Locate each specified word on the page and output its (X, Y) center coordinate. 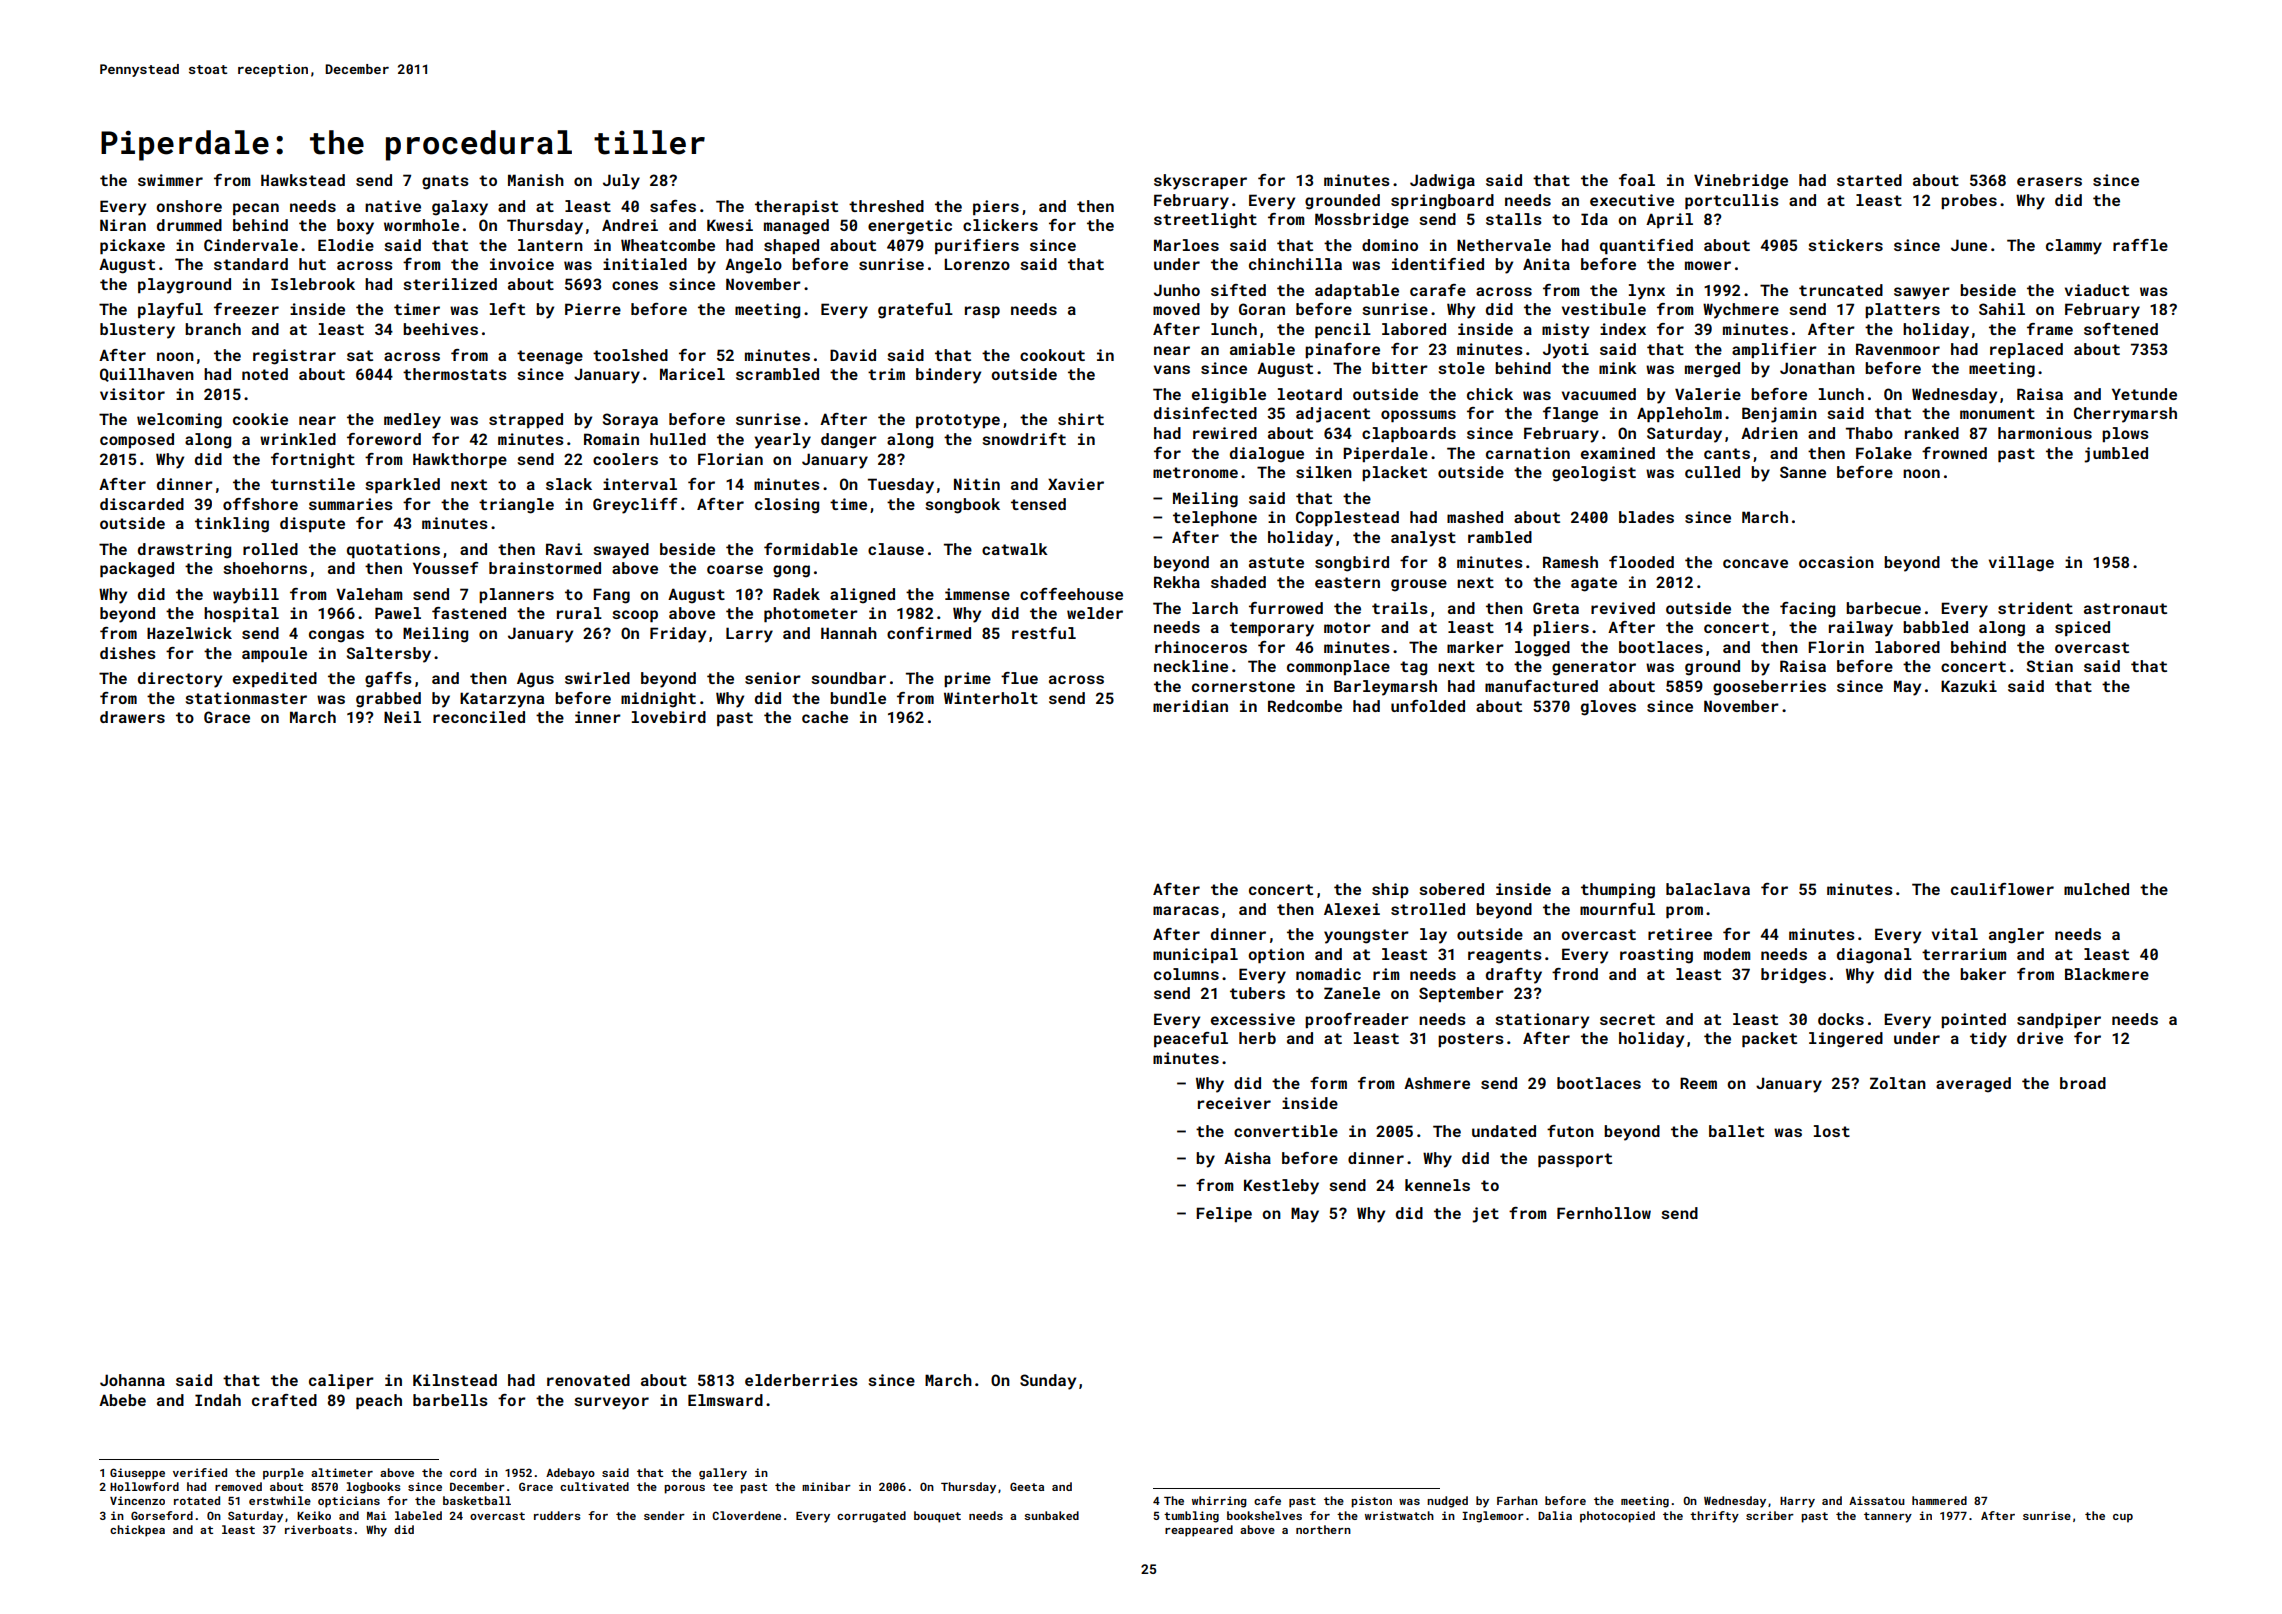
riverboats (318, 1529)
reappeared (1199, 1531)
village (2021, 564)
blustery (137, 331)
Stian (2050, 666)
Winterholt (991, 698)
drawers (132, 717)
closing (787, 506)
